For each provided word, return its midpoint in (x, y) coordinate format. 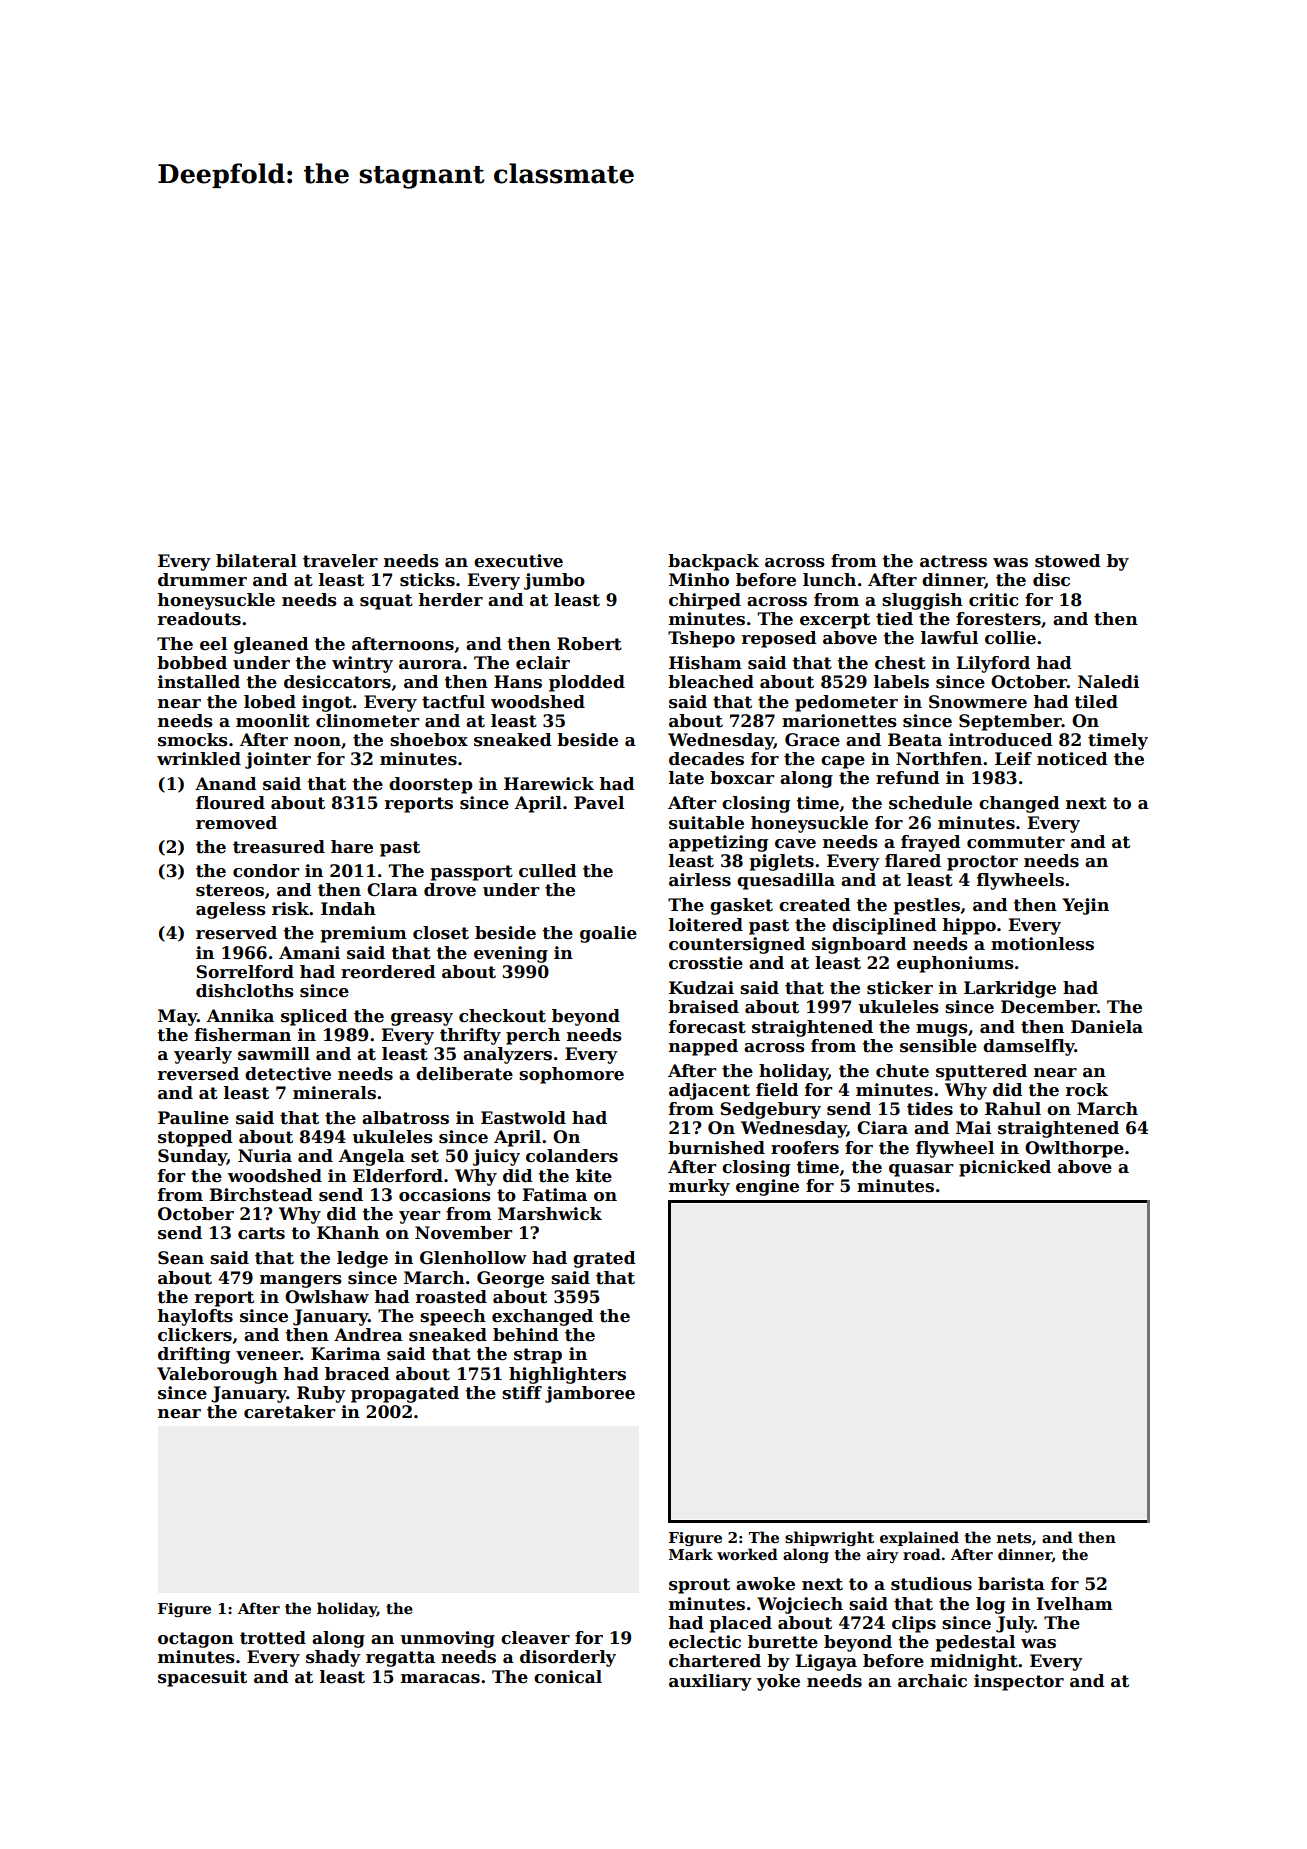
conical (568, 1677)
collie (1010, 638)
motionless (1042, 944)
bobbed (192, 663)
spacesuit (202, 1678)
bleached (711, 682)
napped (703, 1047)
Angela (372, 1157)
